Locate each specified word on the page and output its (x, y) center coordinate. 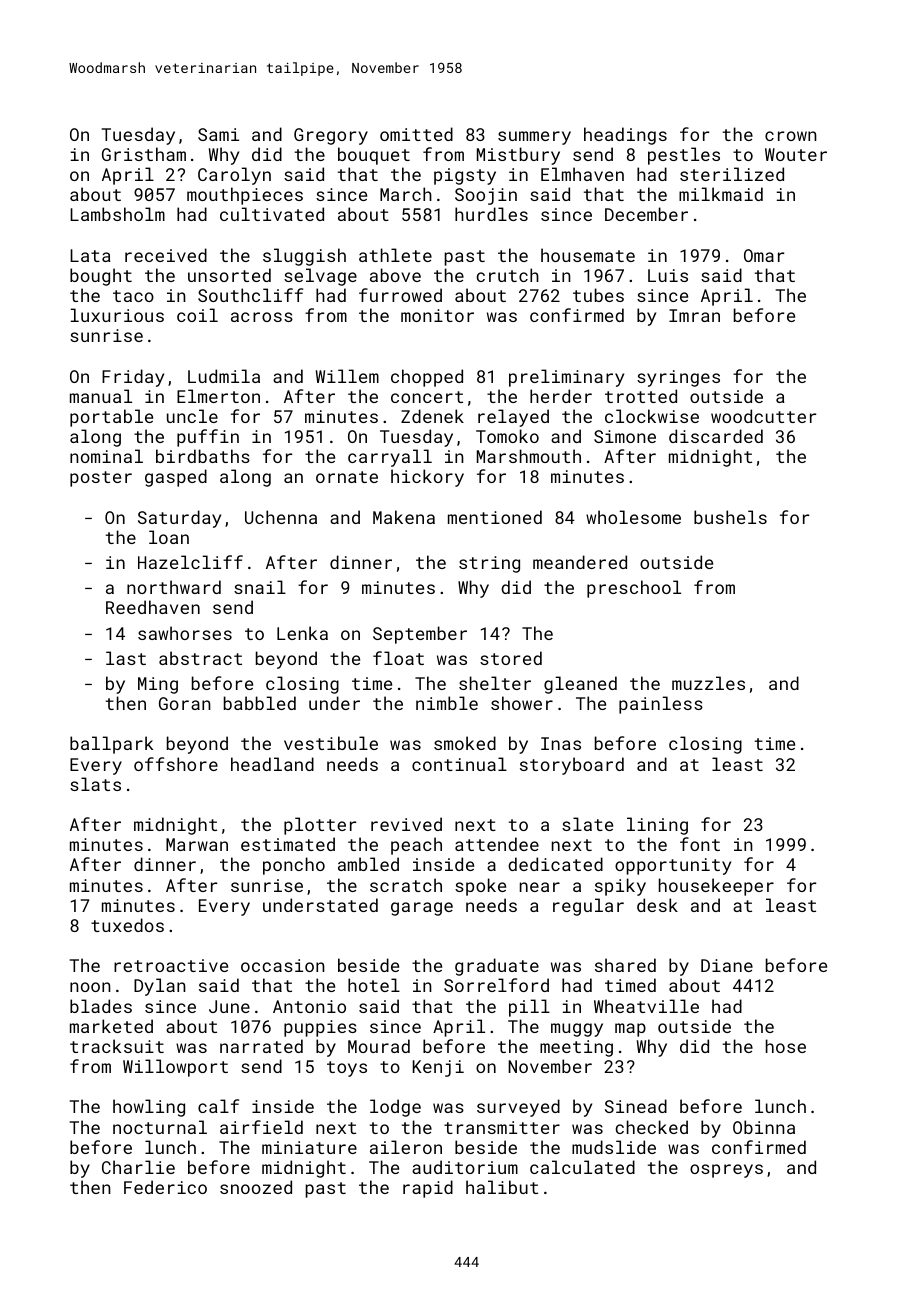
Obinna (764, 1127)
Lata (90, 255)
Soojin (486, 196)
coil (197, 315)
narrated (261, 1046)
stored (511, 658)
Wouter (796, 154)
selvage (320, 277)
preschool (634, 589)
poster (101, 479)
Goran (185, 703)
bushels (730, 517)
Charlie (138, 1167)
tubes (598, 295)
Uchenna (281, 517)
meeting (576, 1048)
